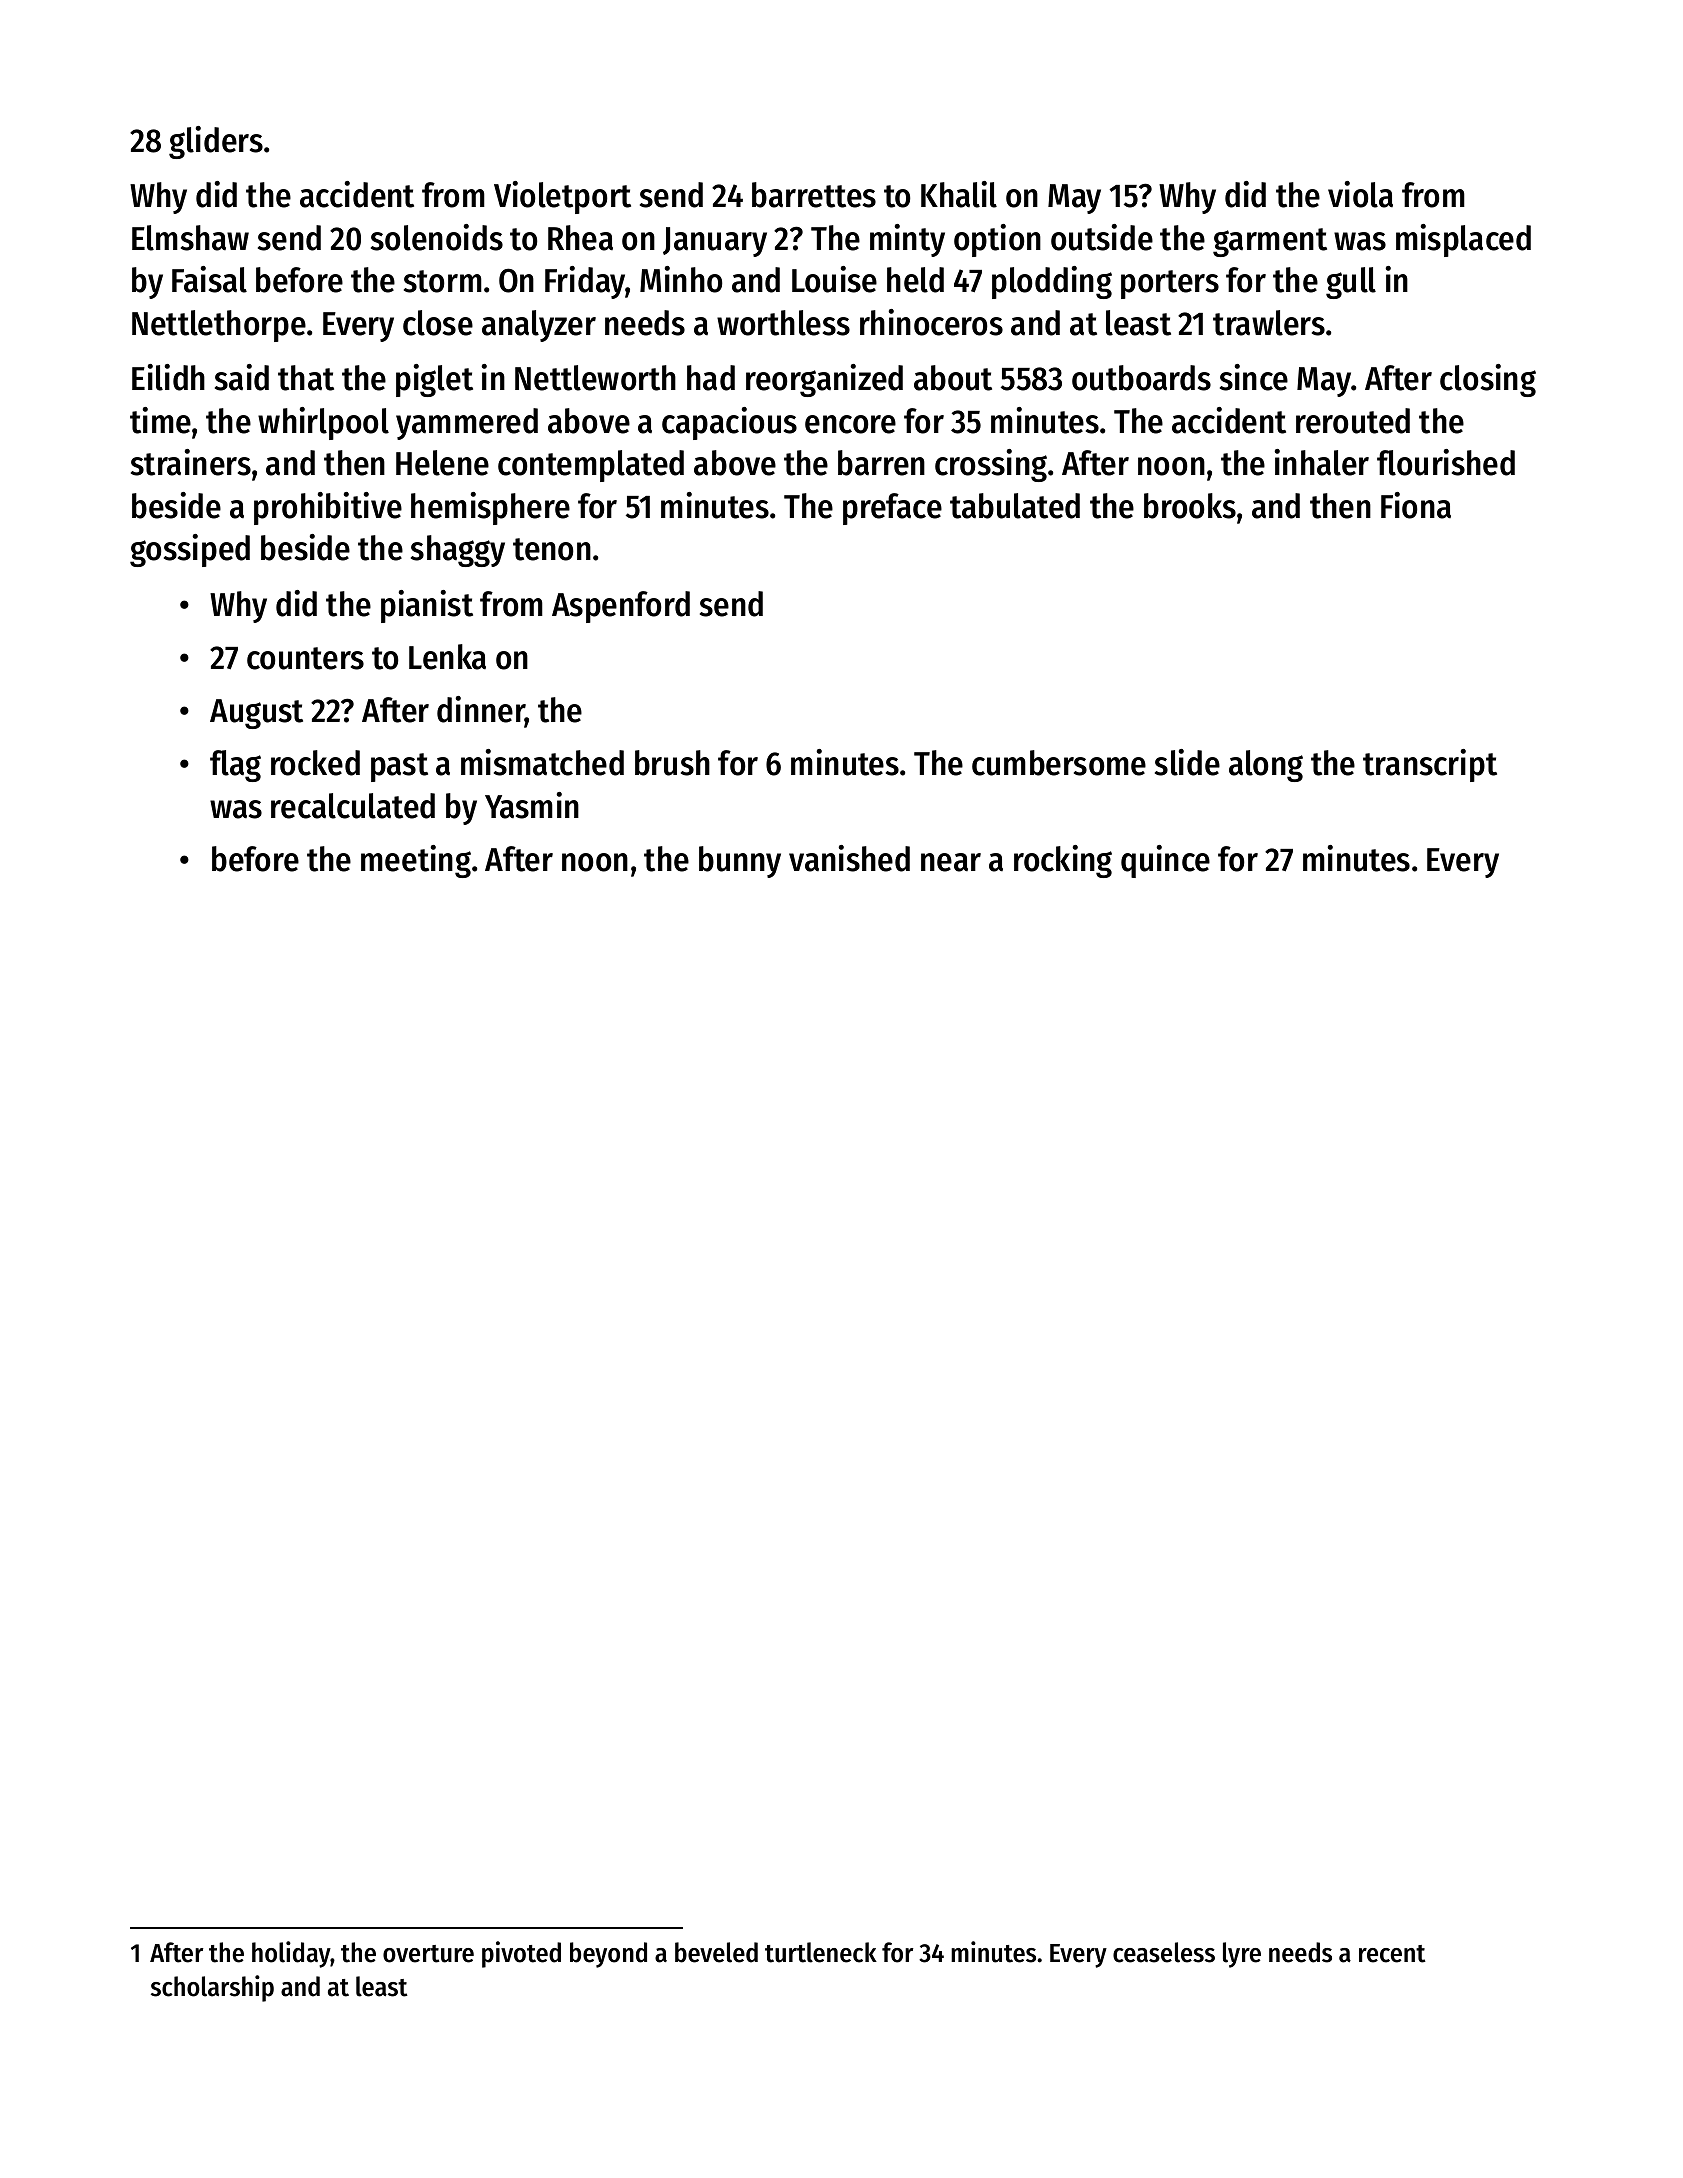  I want to click on Faisal, so click(209, 279).
